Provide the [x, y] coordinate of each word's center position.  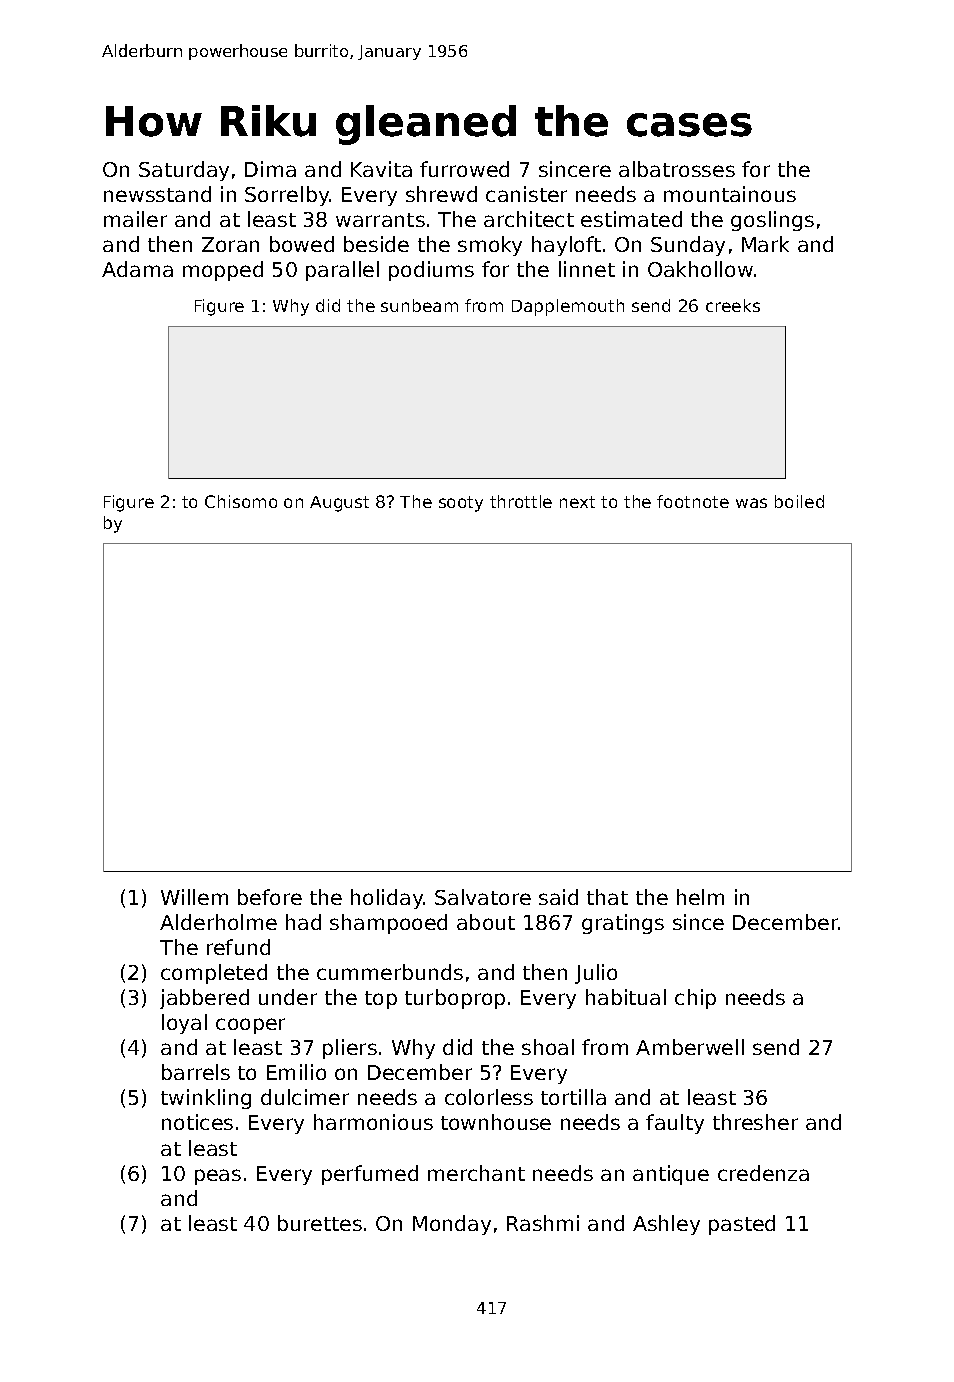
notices [197, 1122]
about [486, 922]
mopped [223, 271]
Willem [194, 897]
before [270, 897]
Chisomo [241, 501]
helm [700, 897]
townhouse [496, 1122]
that [607, 897]
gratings [623, 924]
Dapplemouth [568, 307]
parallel [342, 271]
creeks [733, 305]
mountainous [730, 194]
